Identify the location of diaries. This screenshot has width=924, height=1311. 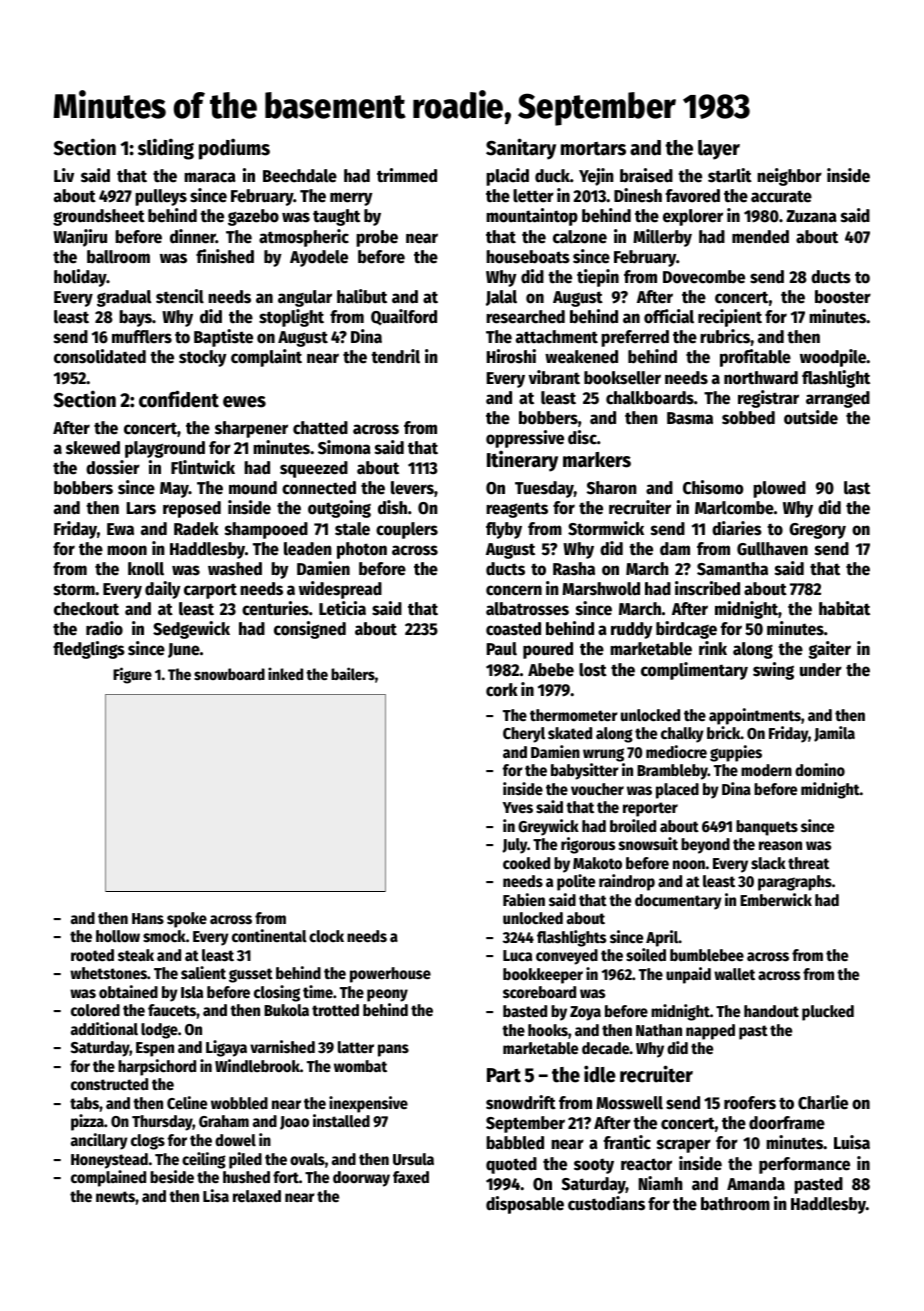
(737, 528).
